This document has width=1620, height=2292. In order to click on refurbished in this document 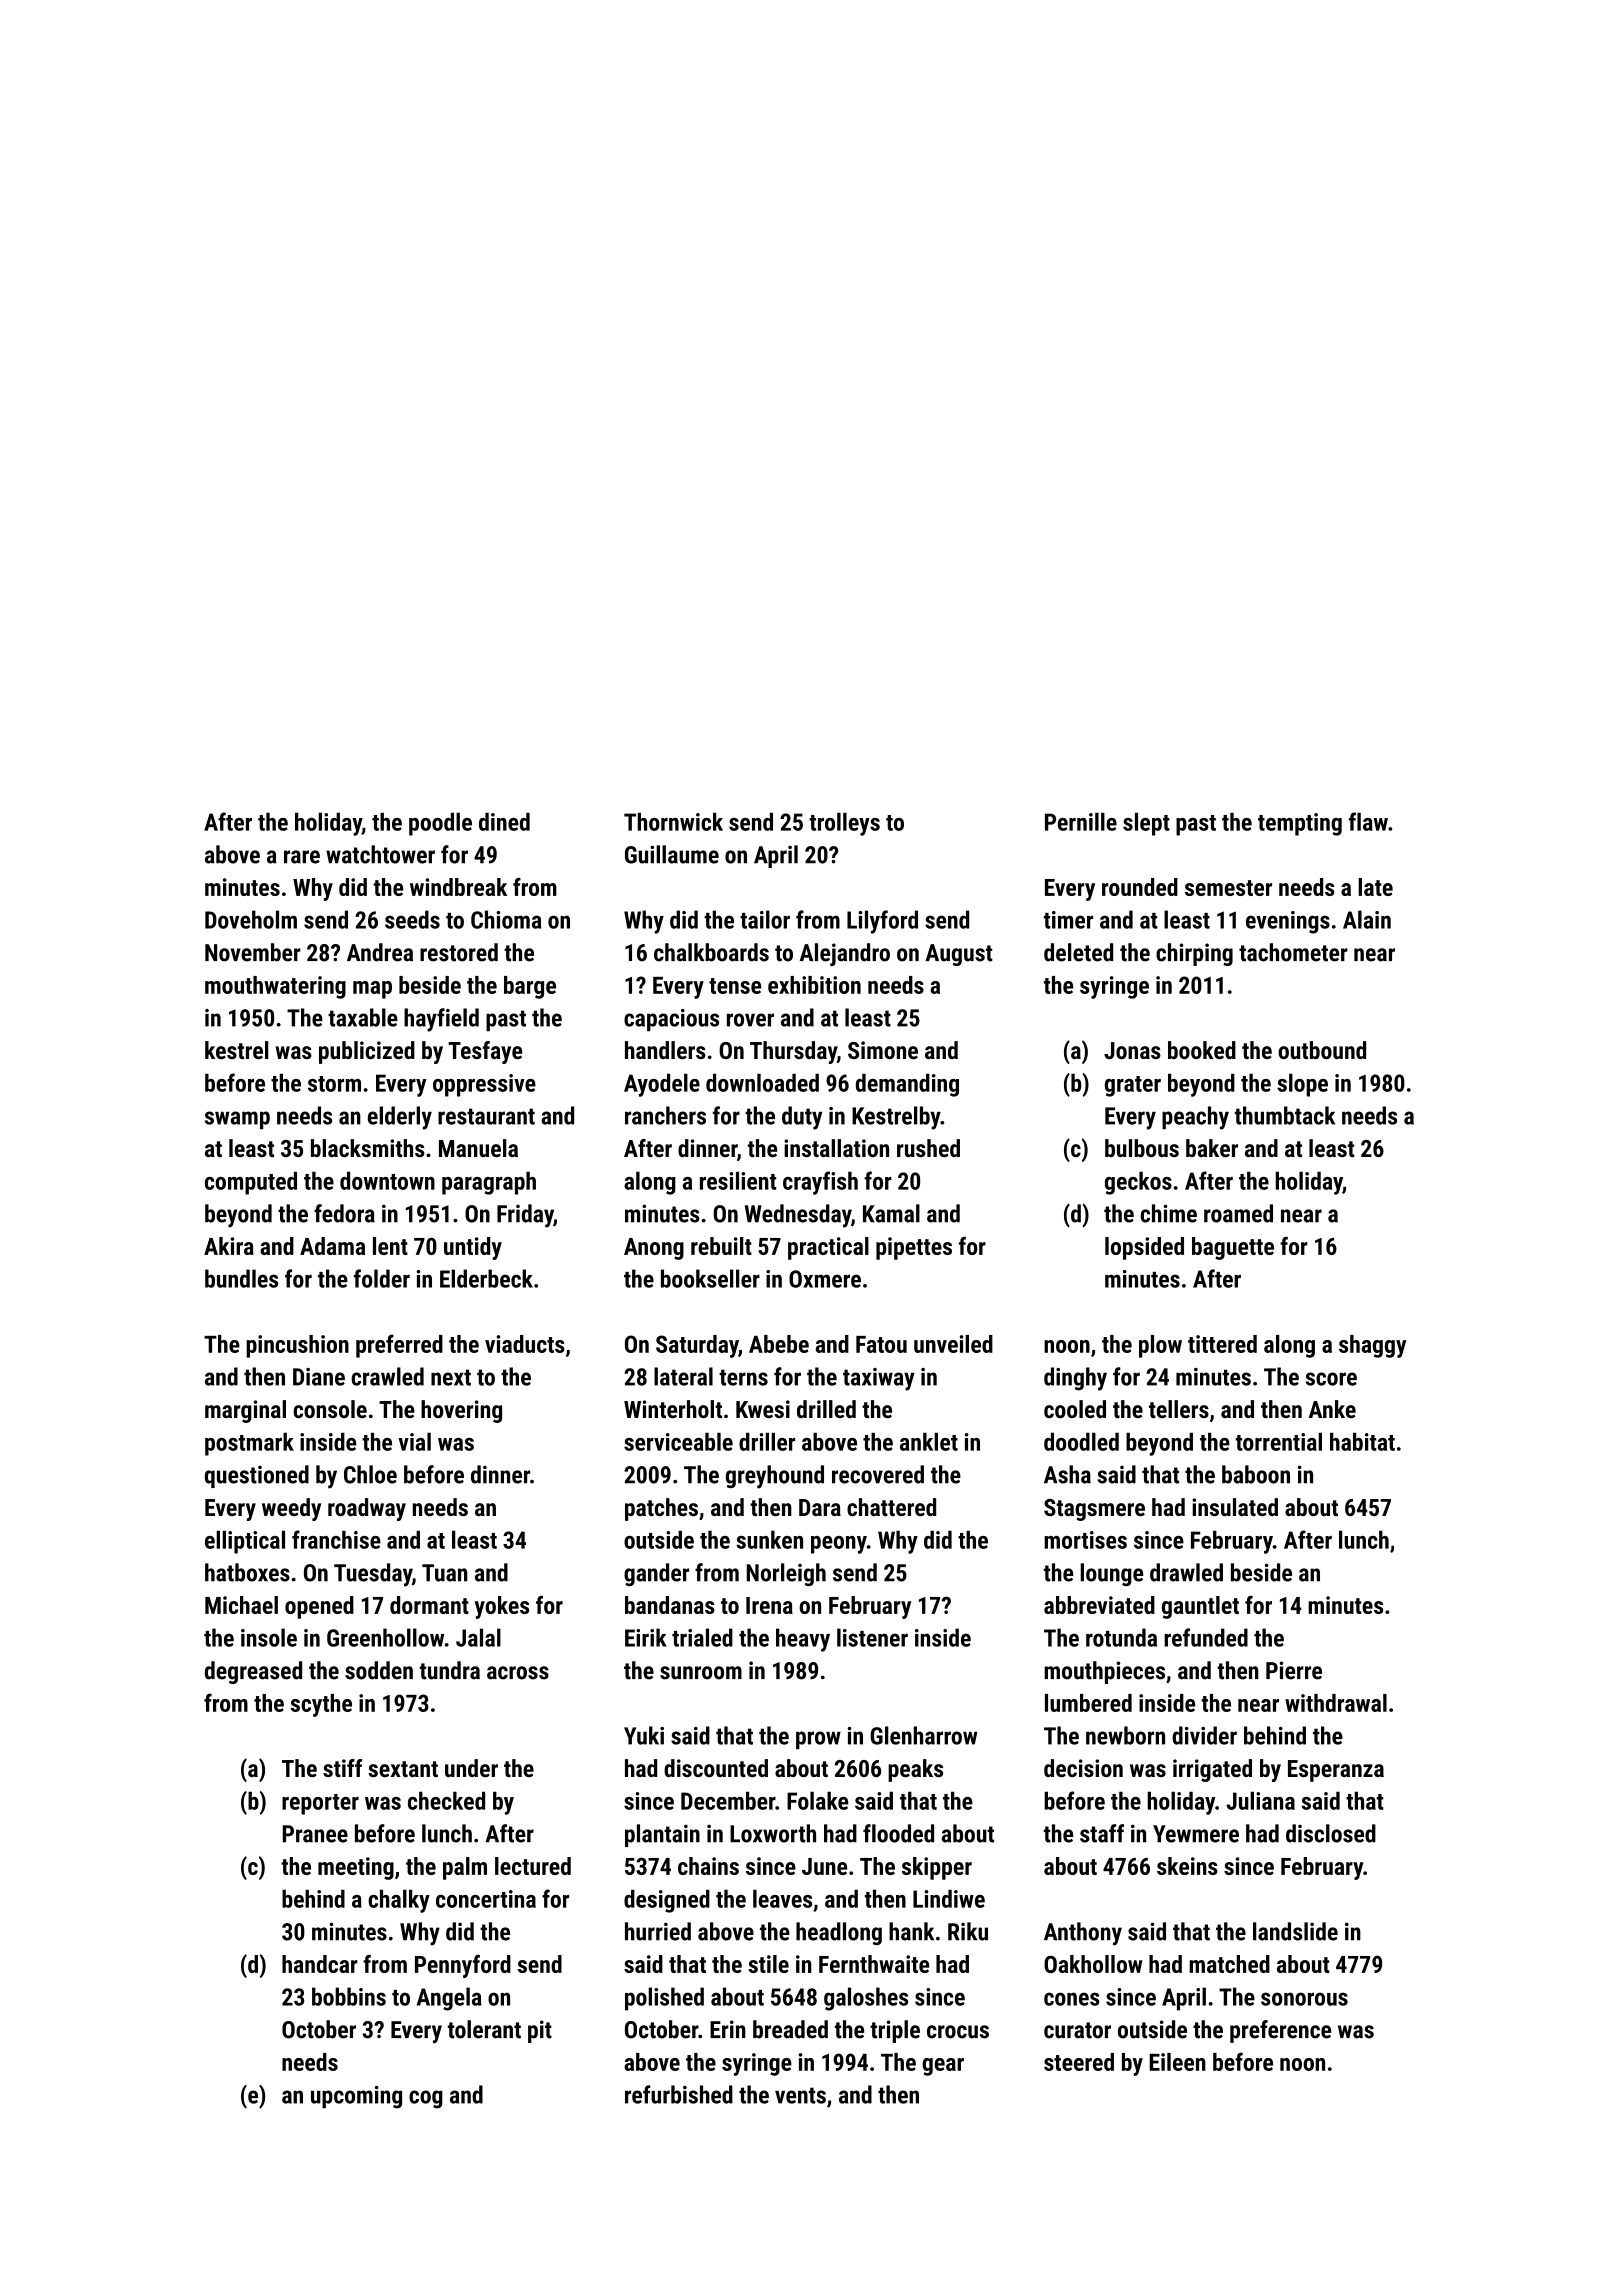, I will do `click(679, 2094)`.
